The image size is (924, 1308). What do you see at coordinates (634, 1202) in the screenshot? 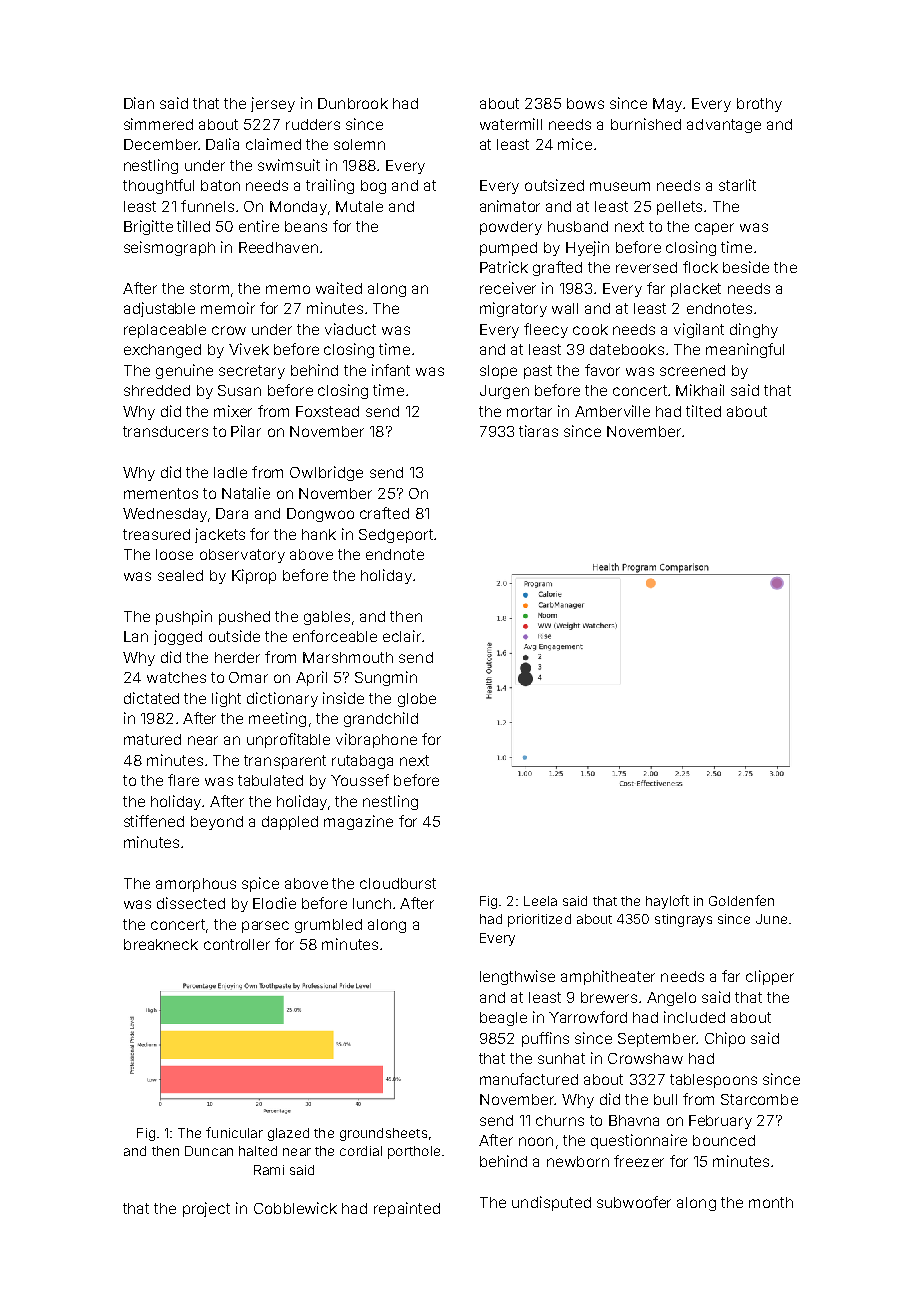
I see `subwoofer` at bounding box center [634, 1202].
